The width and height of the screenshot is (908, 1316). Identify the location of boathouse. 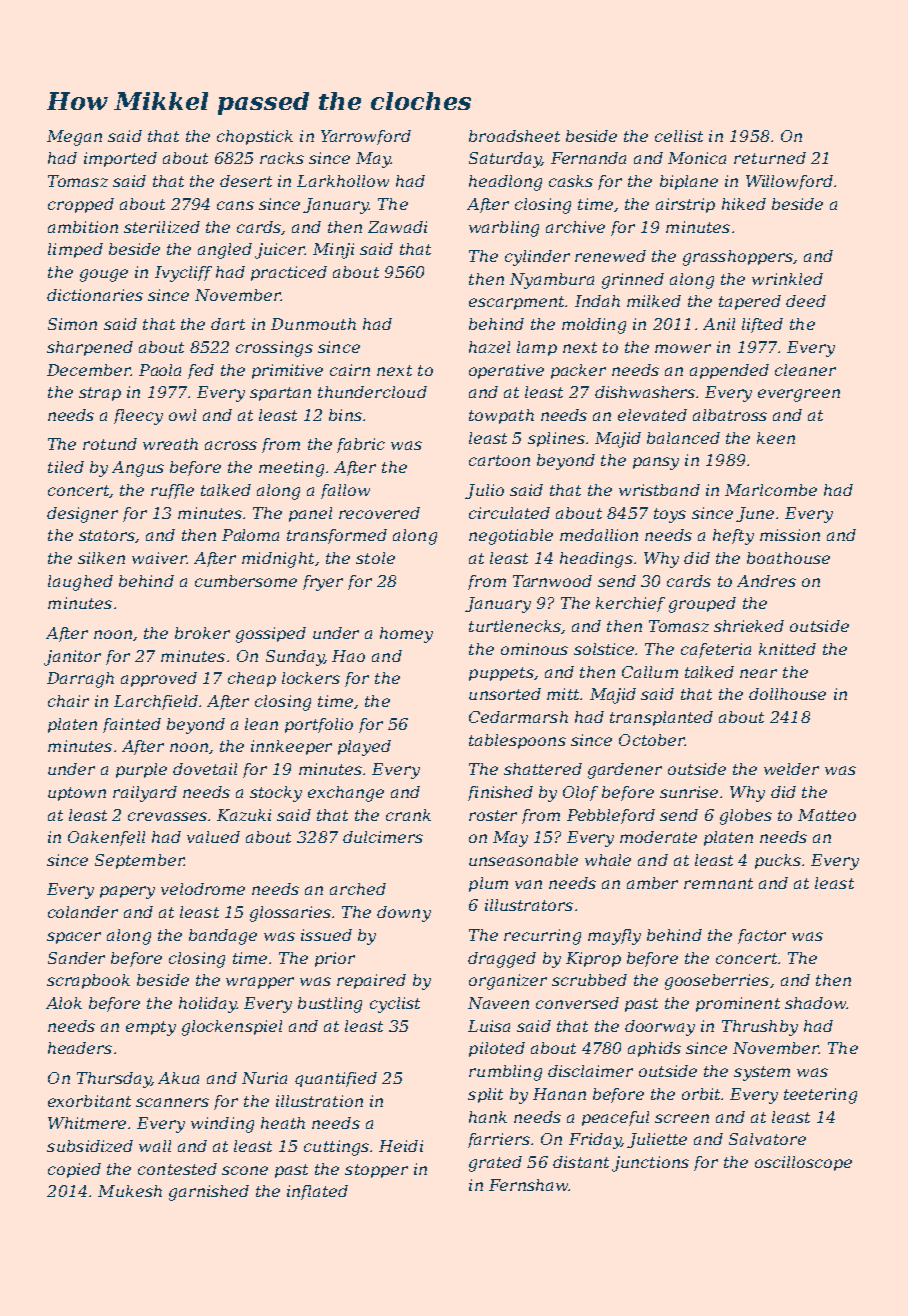
(788, 558).
